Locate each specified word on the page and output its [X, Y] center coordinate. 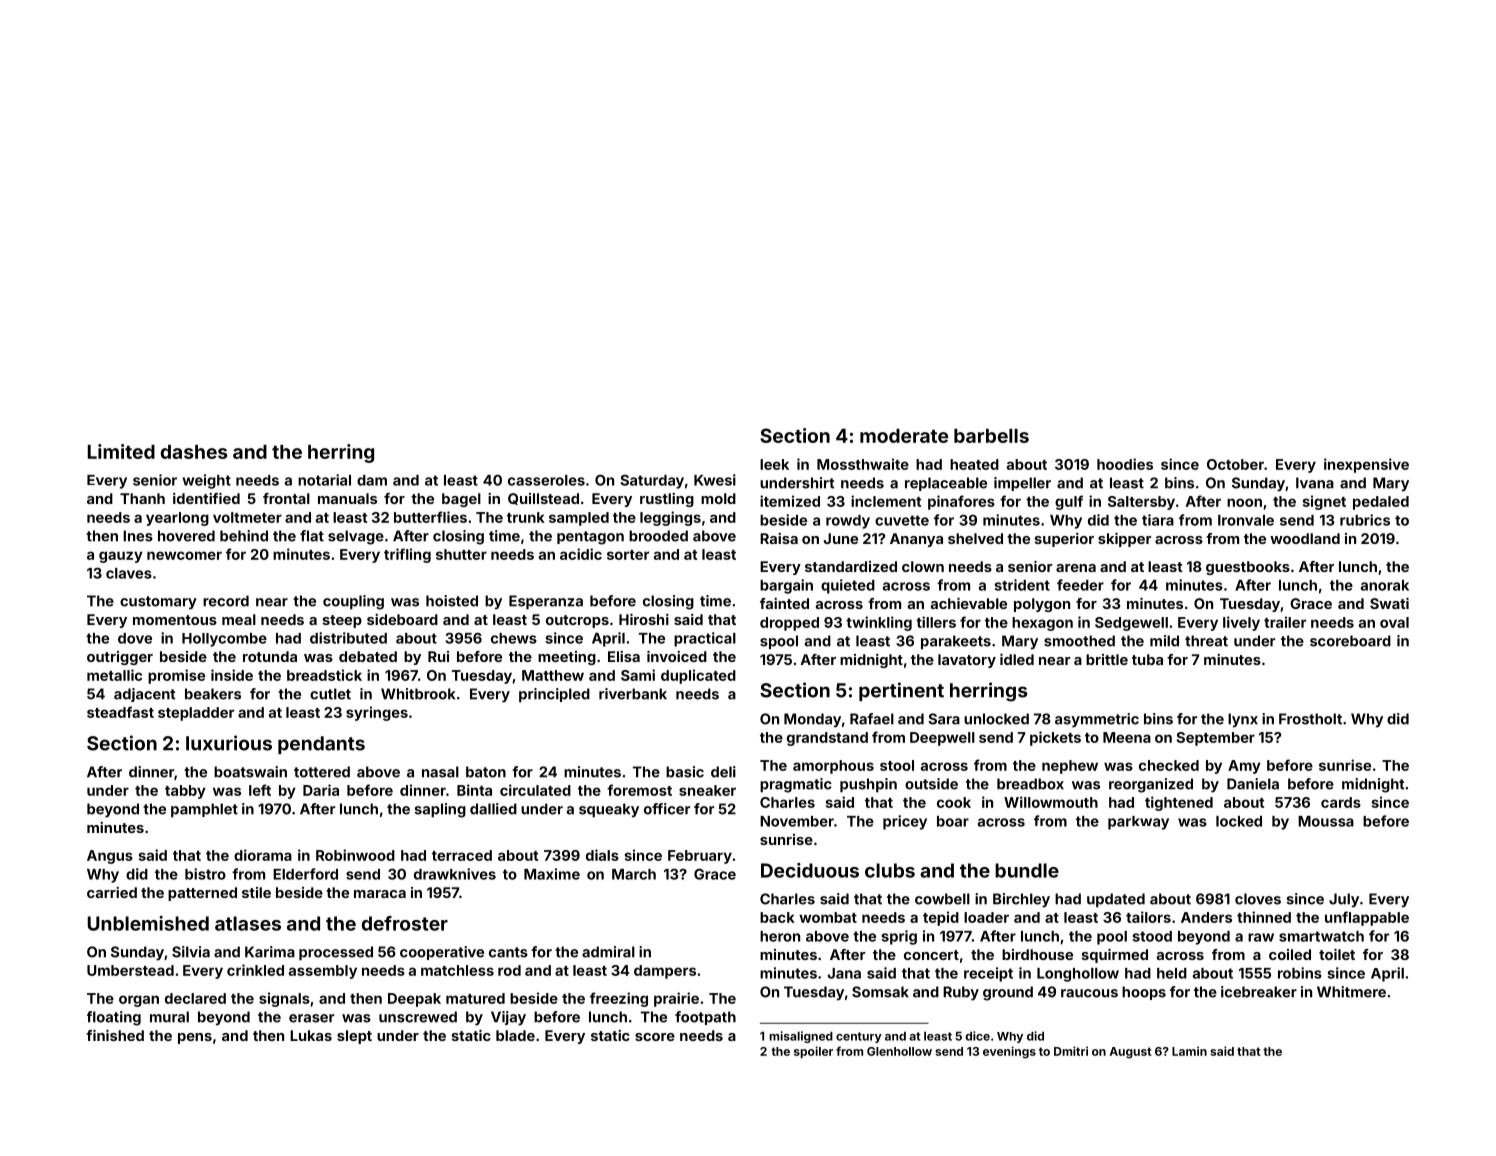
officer [667, 809]
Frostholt [1310, 719]
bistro [205, 874]
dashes [194, 452]
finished [115, 1035]
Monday [812, 720]
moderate [904, 436]
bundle [1027, 870]
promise [176, 676]
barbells [991, 436]
